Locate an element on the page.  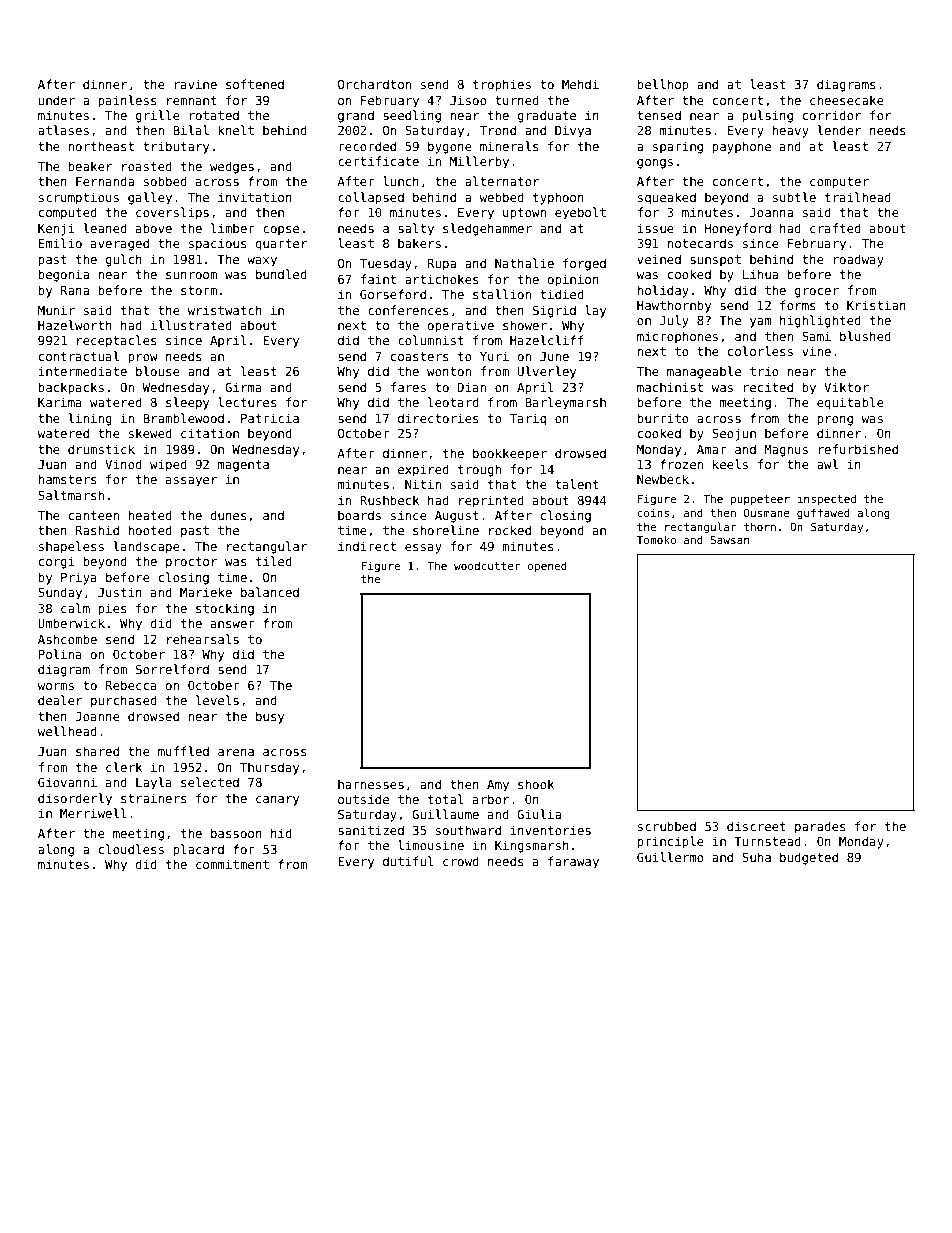
Bilal is located at coordinates (191, 130).
